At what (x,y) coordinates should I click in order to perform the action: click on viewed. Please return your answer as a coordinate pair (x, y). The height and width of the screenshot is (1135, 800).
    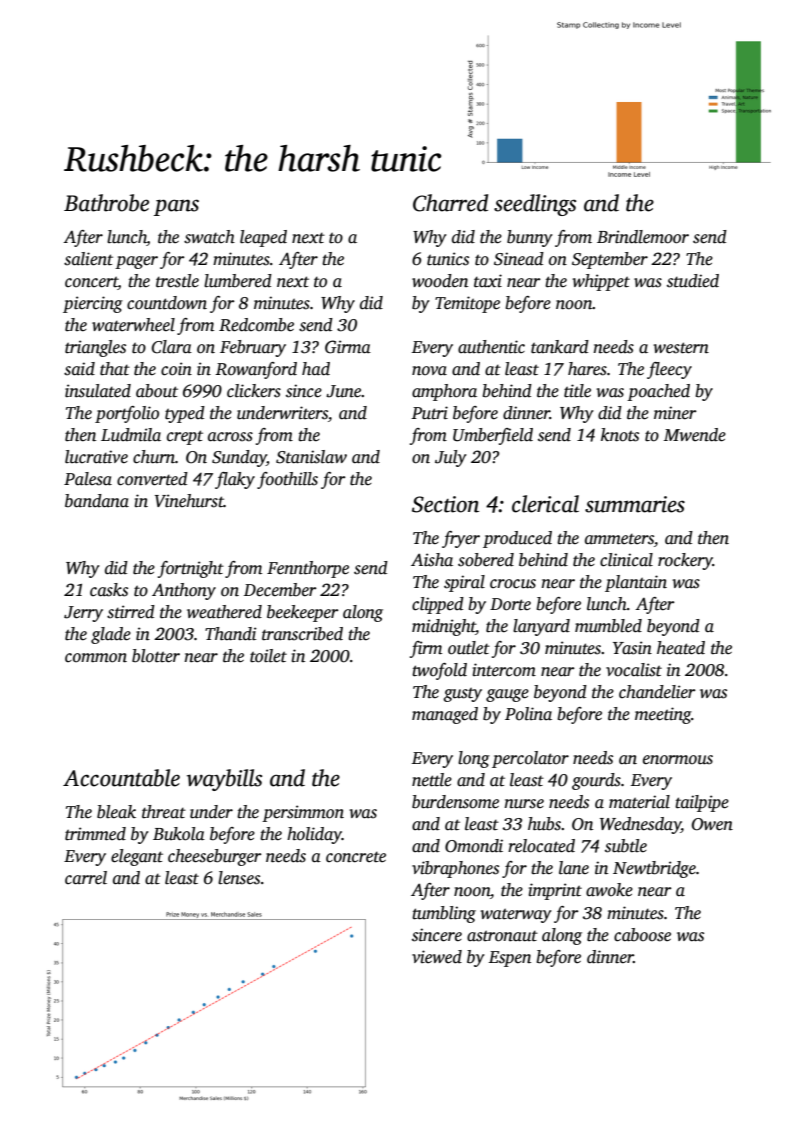
    Looking at the image, I should click on (437, 957).
